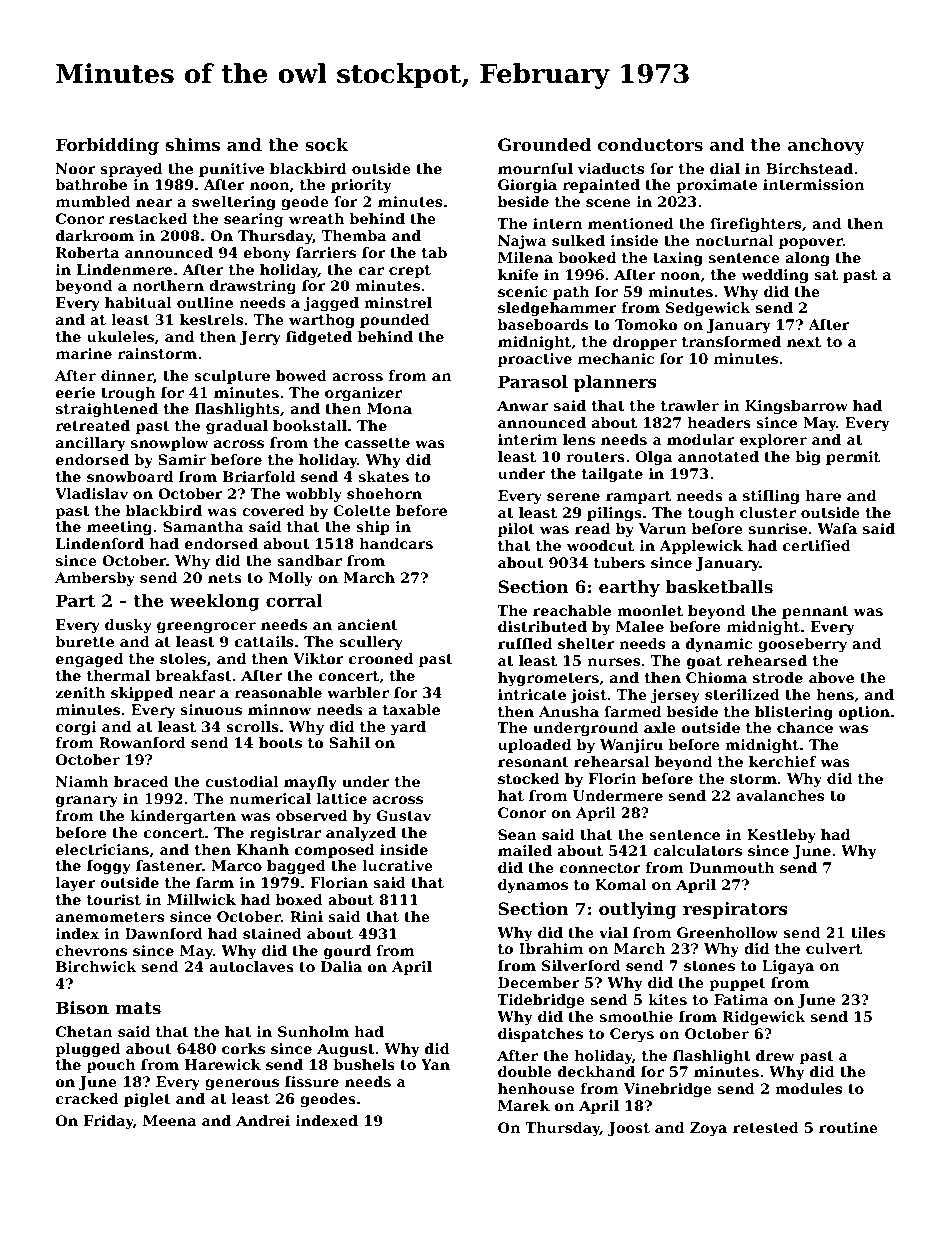  I want to click on Chetan, so click(84, 1031).
